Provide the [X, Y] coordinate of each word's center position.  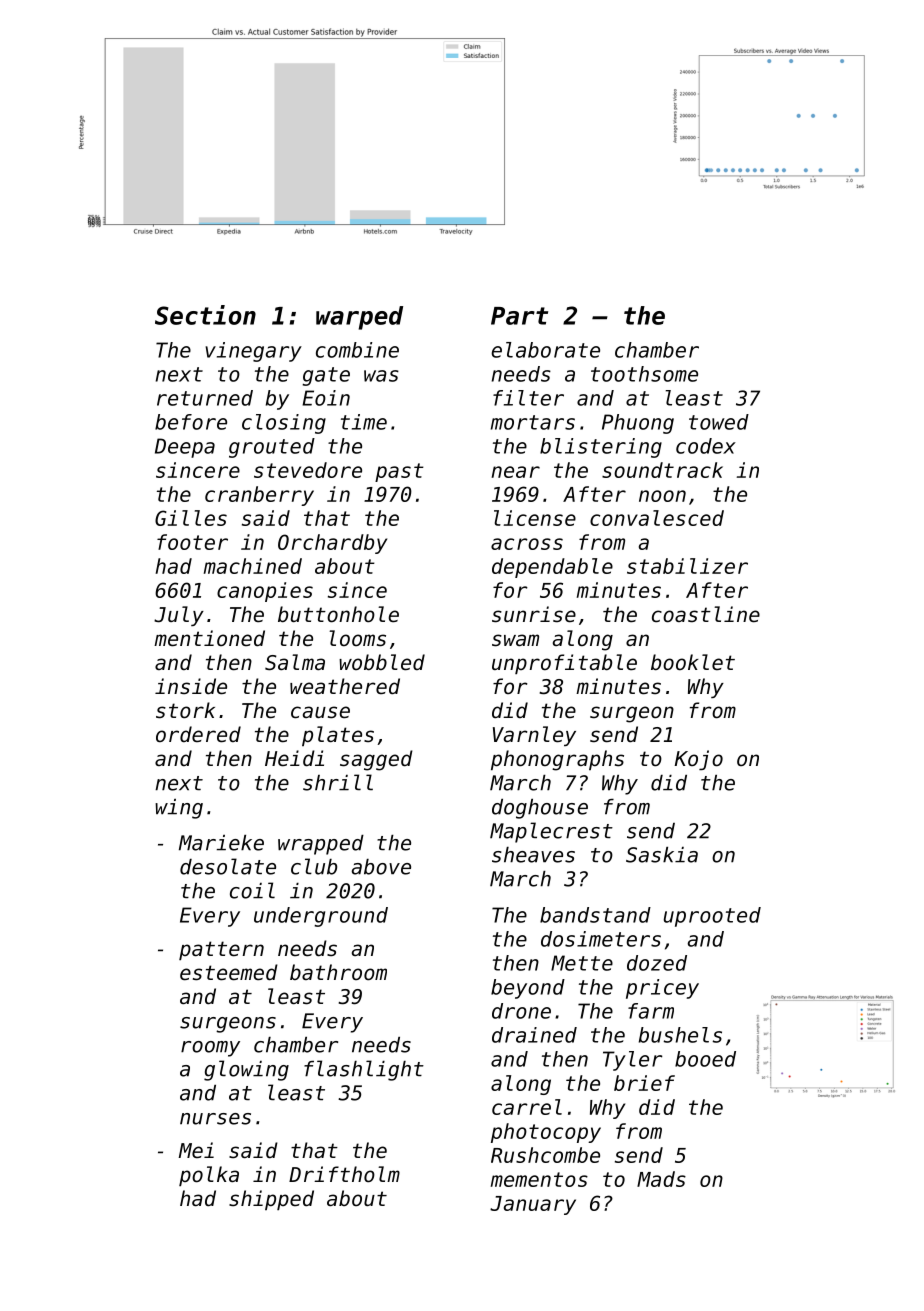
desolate [228, 866]
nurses [215, 1119]
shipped [271, 1200]
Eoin [326, 398]
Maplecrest [551, 832]
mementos [539, 1179]
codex [706, 446]
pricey [662, 989]
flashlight [364, 1070]
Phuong [638, 424]
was [381, 376]
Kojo [699, 760]
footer [192, 542]
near [515, 472]
